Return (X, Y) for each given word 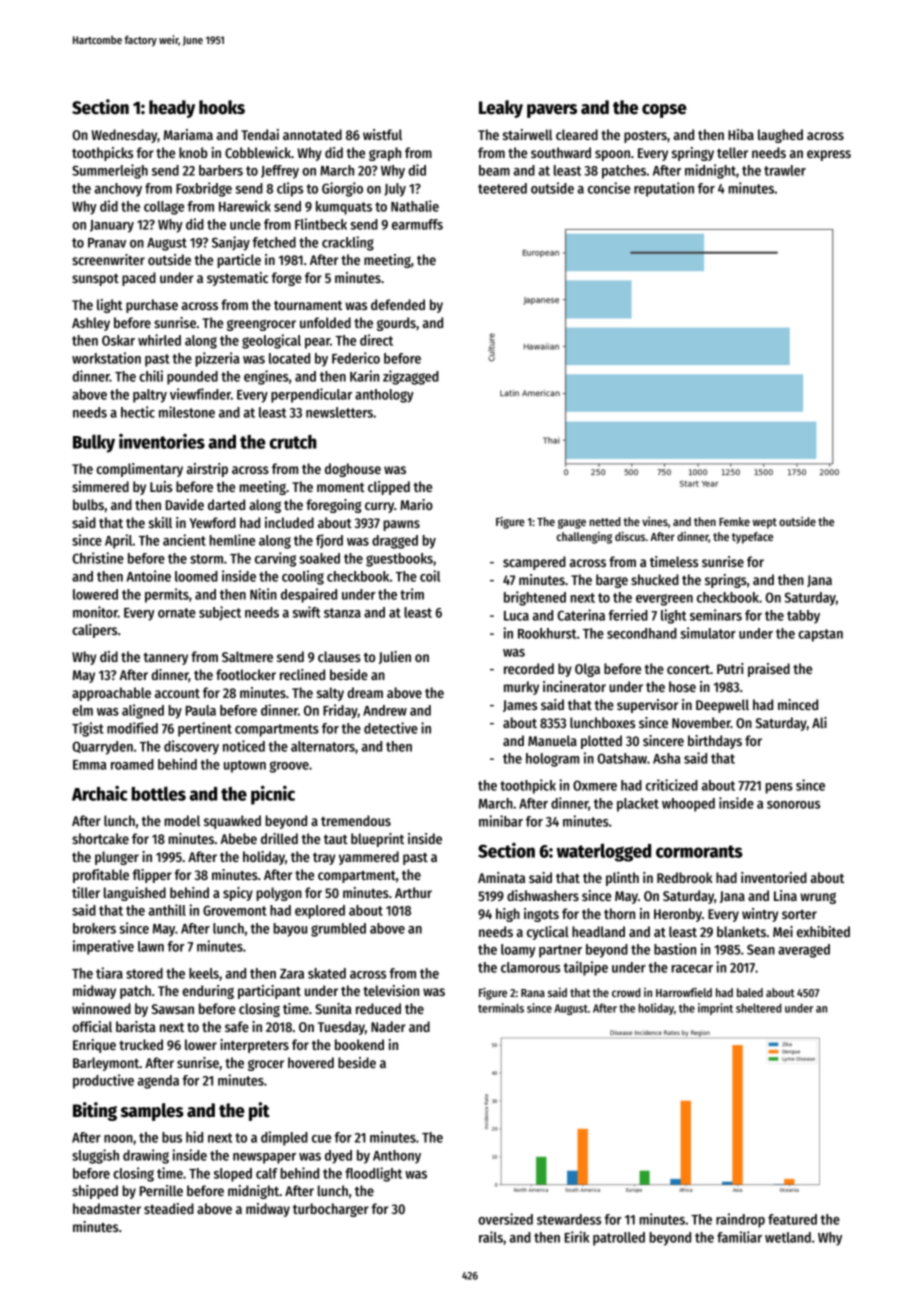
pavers (552, 111)
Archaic (100, 793)
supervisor (647, 706)
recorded (529, 668)
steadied (169, 1208)
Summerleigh (110, 171)
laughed (780, 136)
